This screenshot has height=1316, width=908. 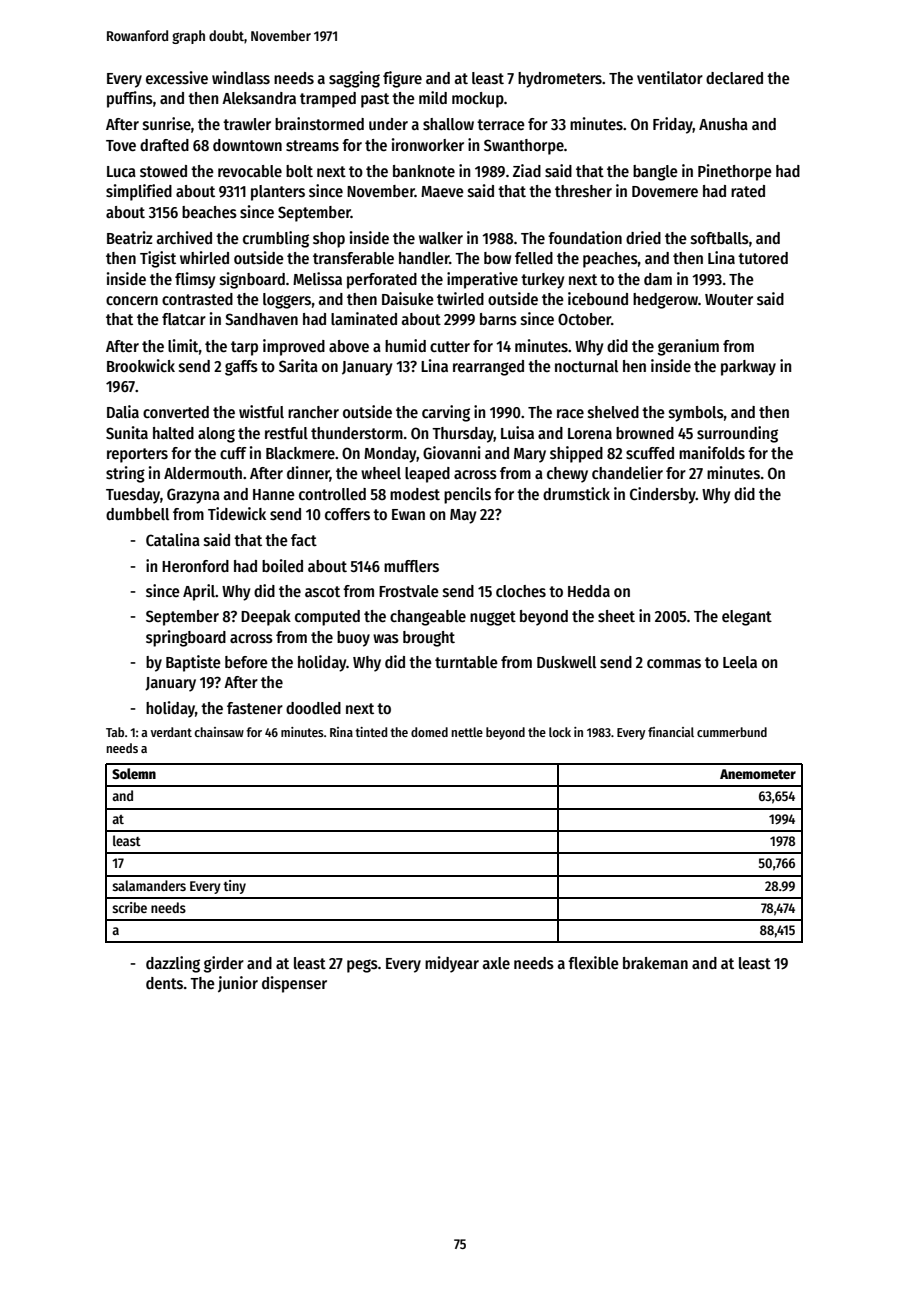 I want to click on financial, so click(x=671, y=732).
